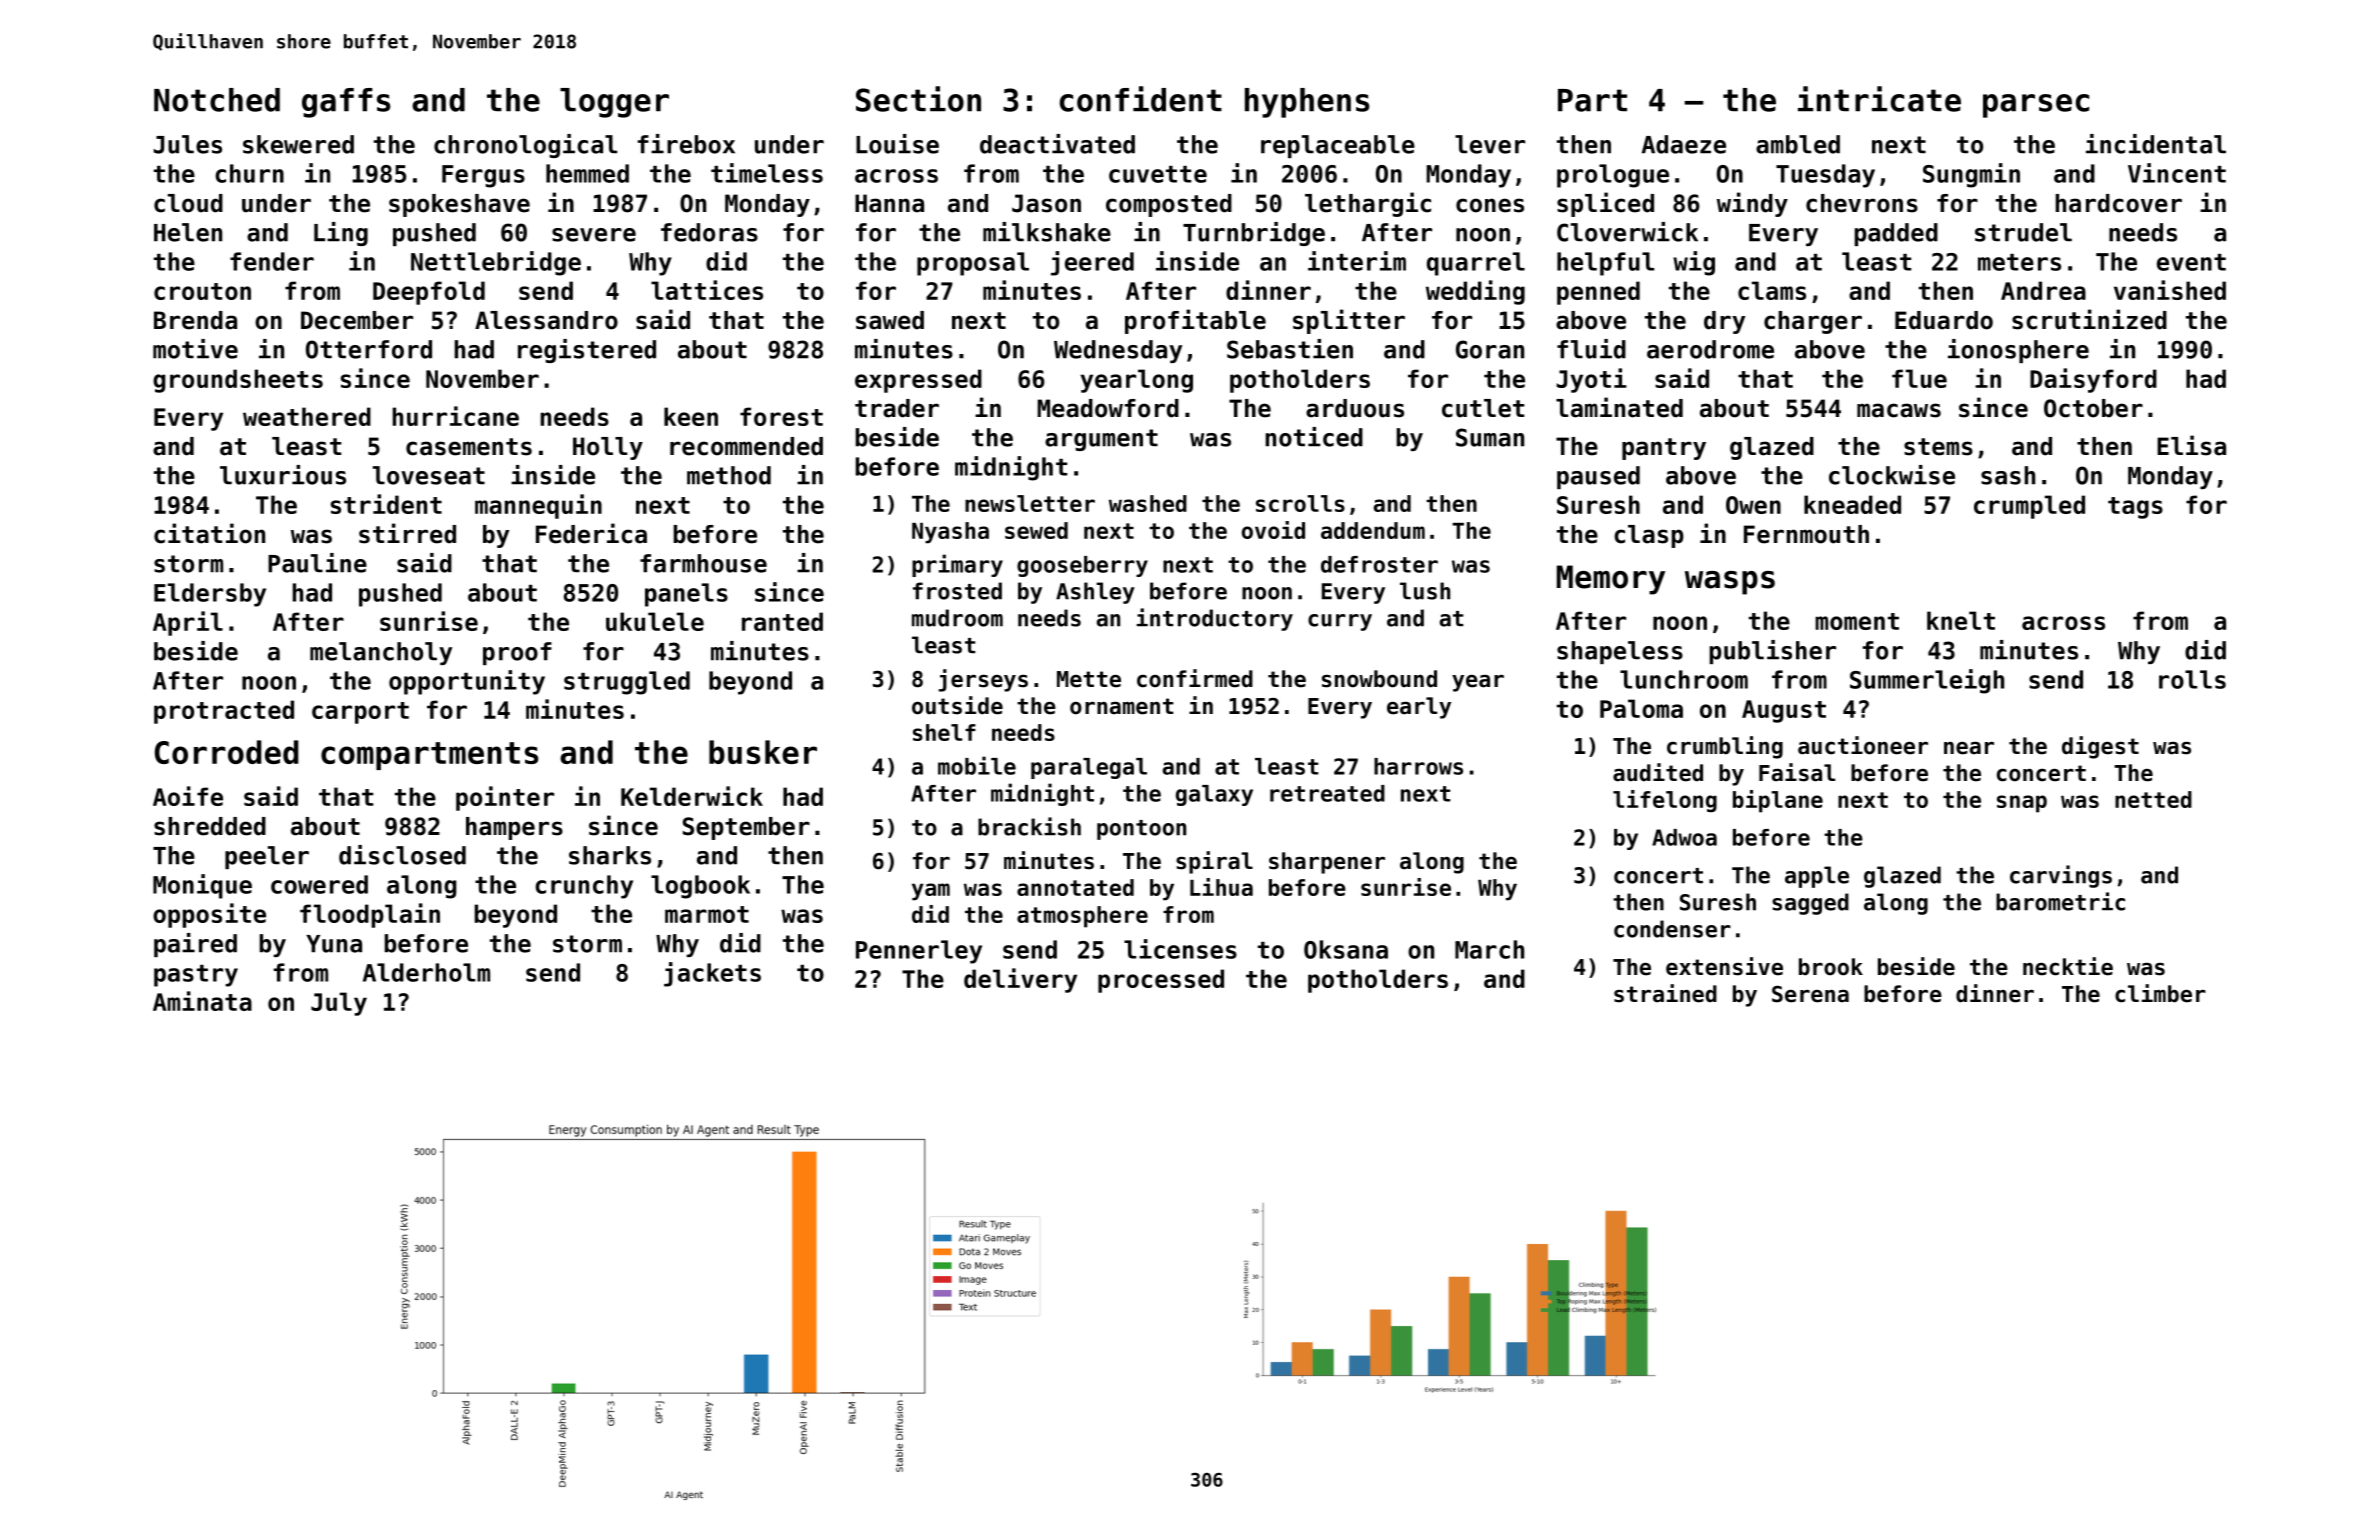 Image resolution: width=2380 pixels, height=1540 pixels. Describe the element at coordinates (1327, 863) in the screenshot. I see `sharpener` at that location.
